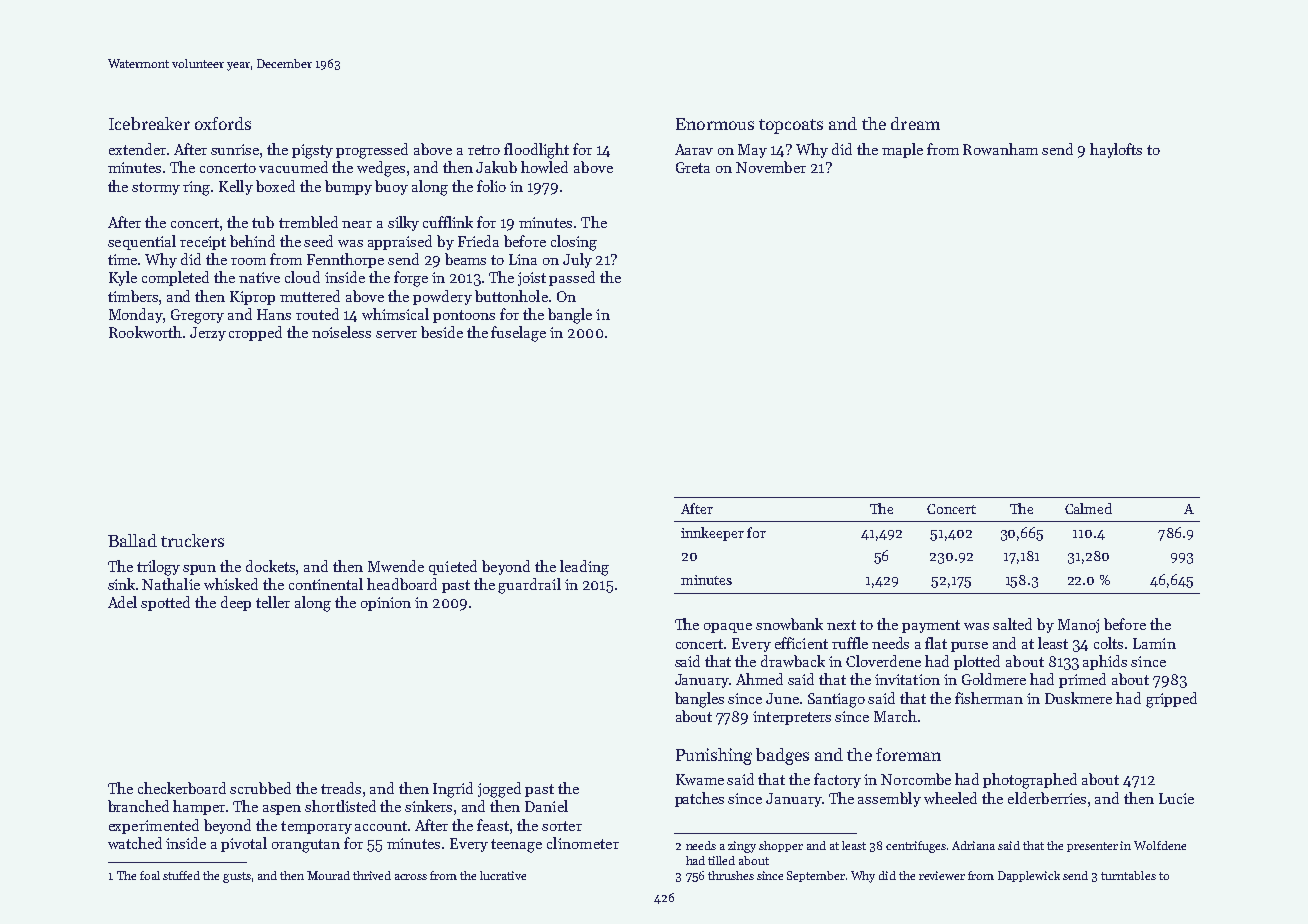 The height and width of the document is (924, 1308). Describe the element at coordinates (192, 540) in the document. I see `truckers` at that location.
